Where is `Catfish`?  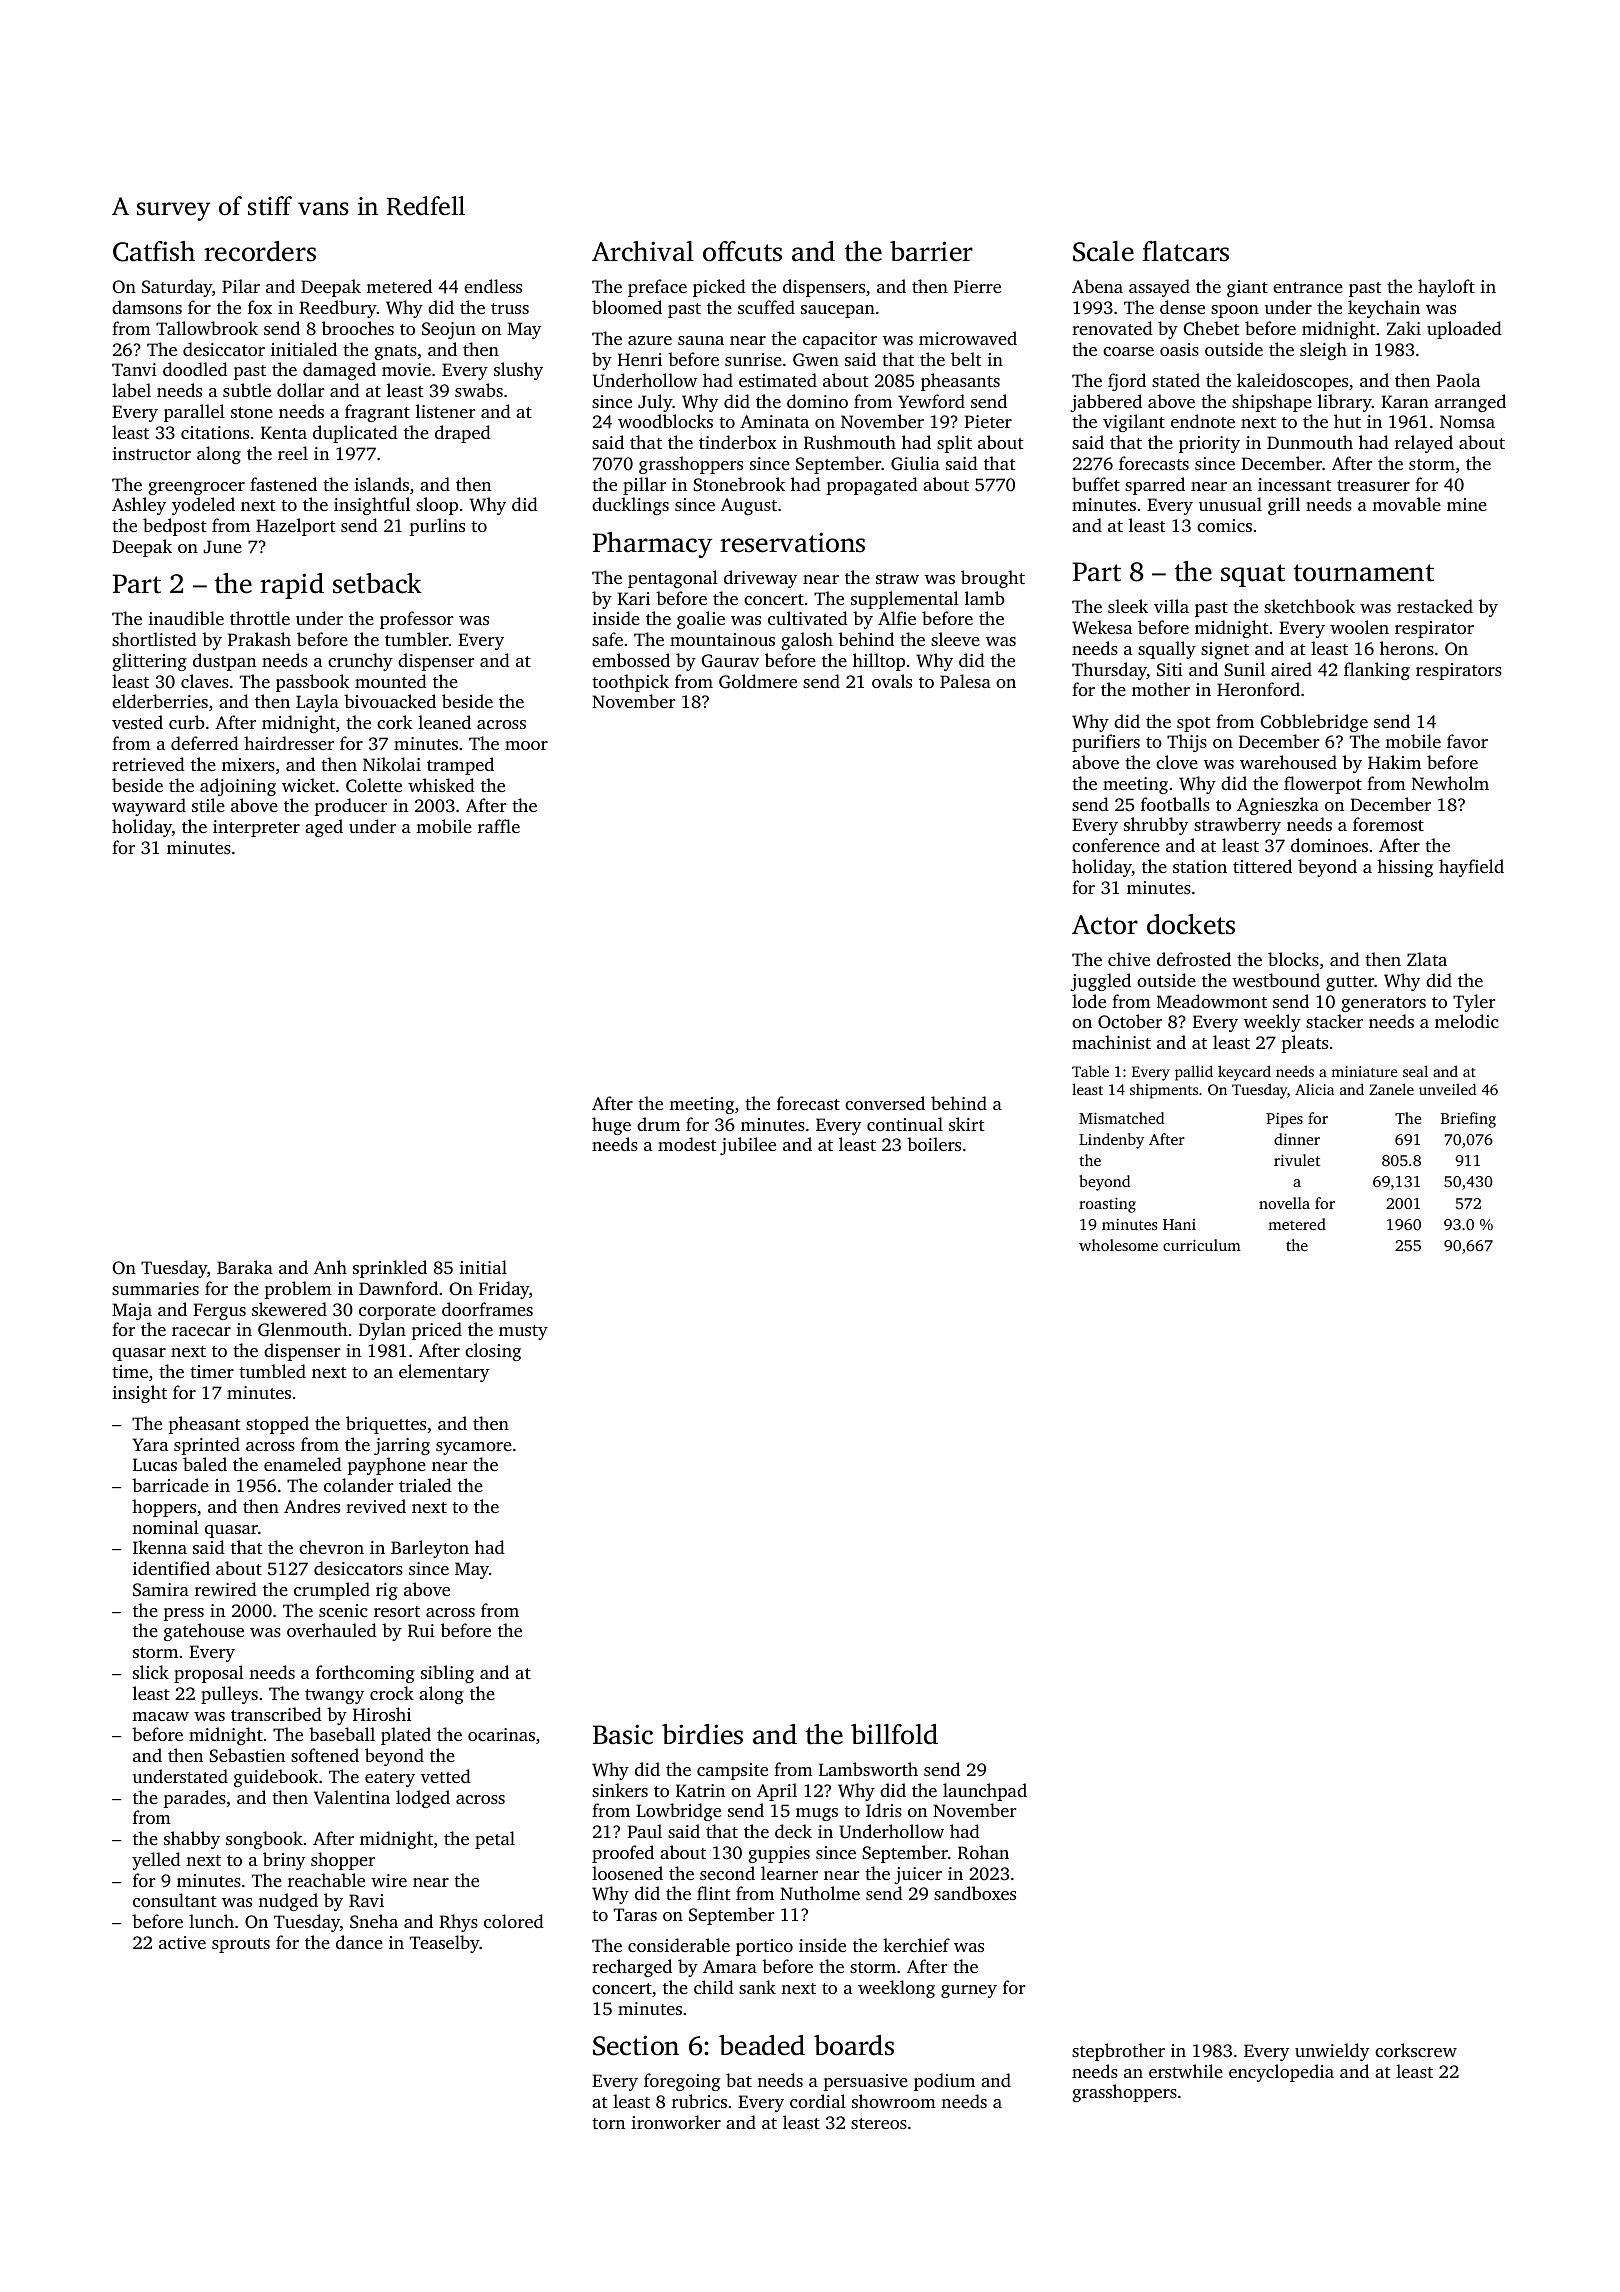 Catfish is located at coordinates (154, 251).
